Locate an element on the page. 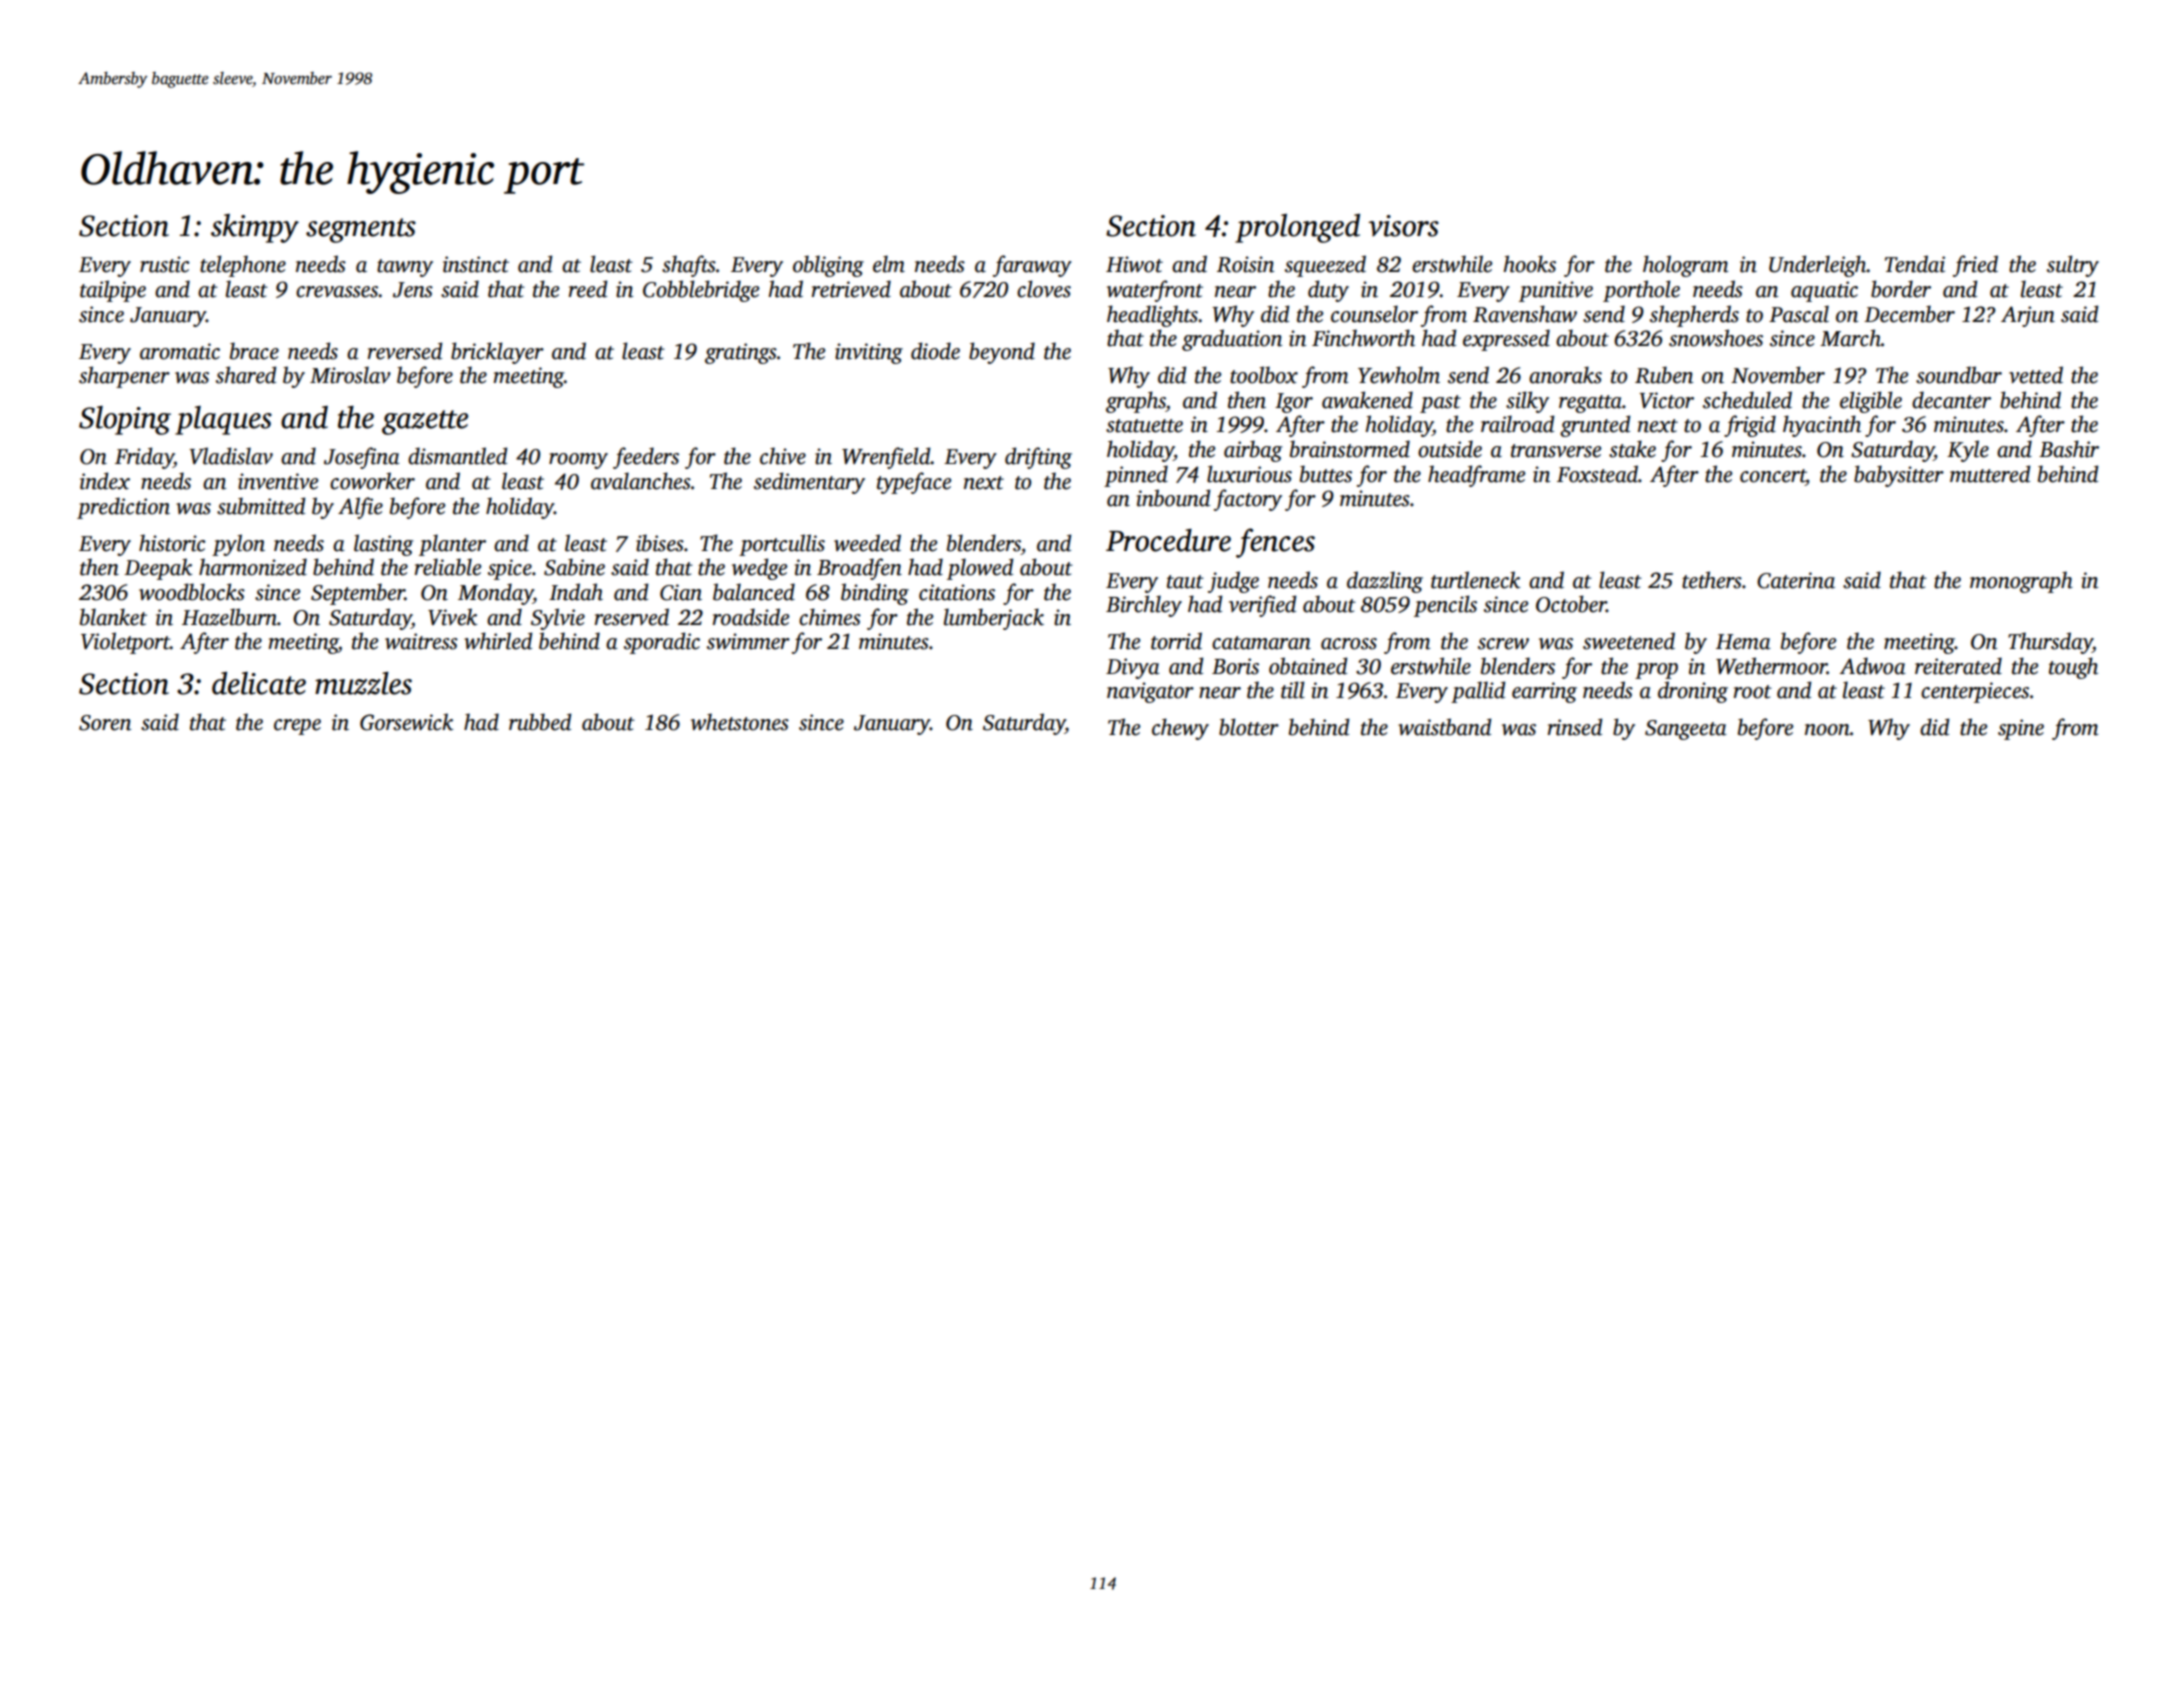  noon is located at coordinates (1827, 730).
